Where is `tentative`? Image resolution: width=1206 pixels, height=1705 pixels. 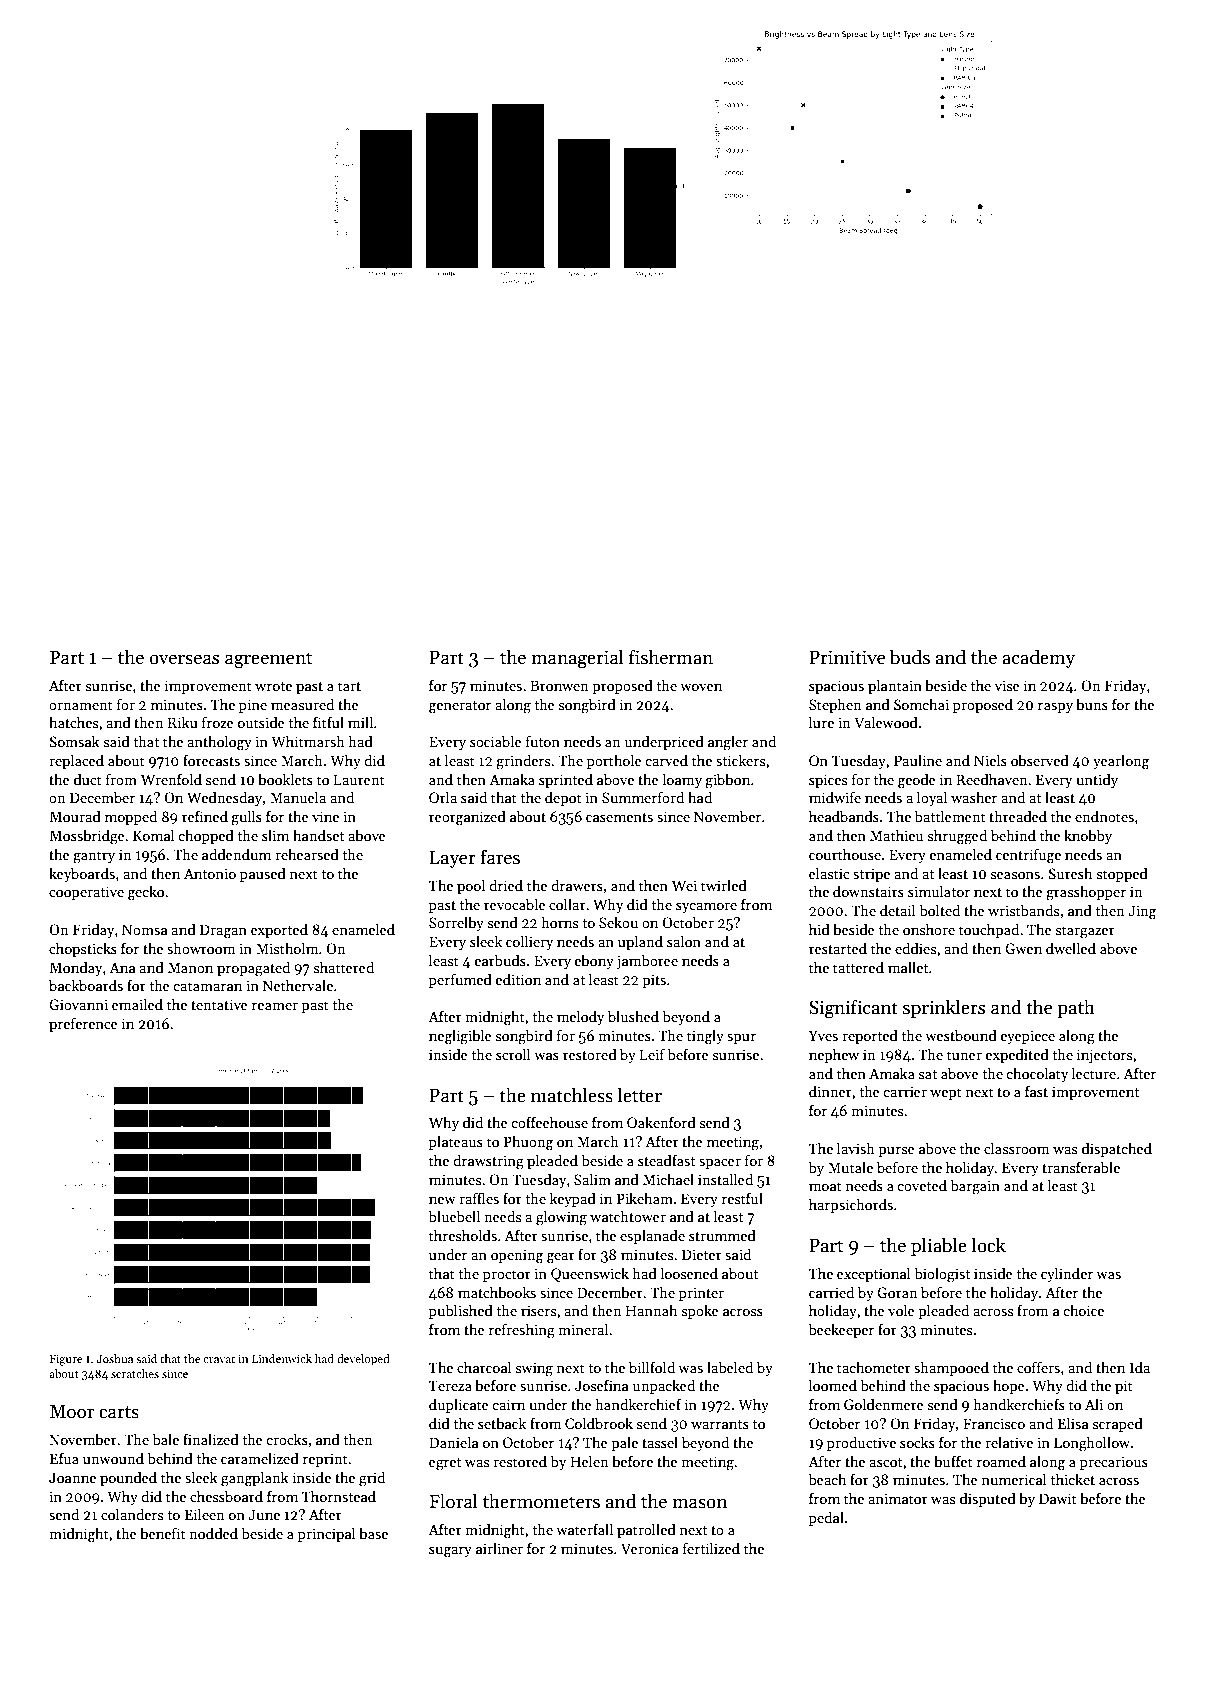 tentative is located at coordinates (219, 1004).
